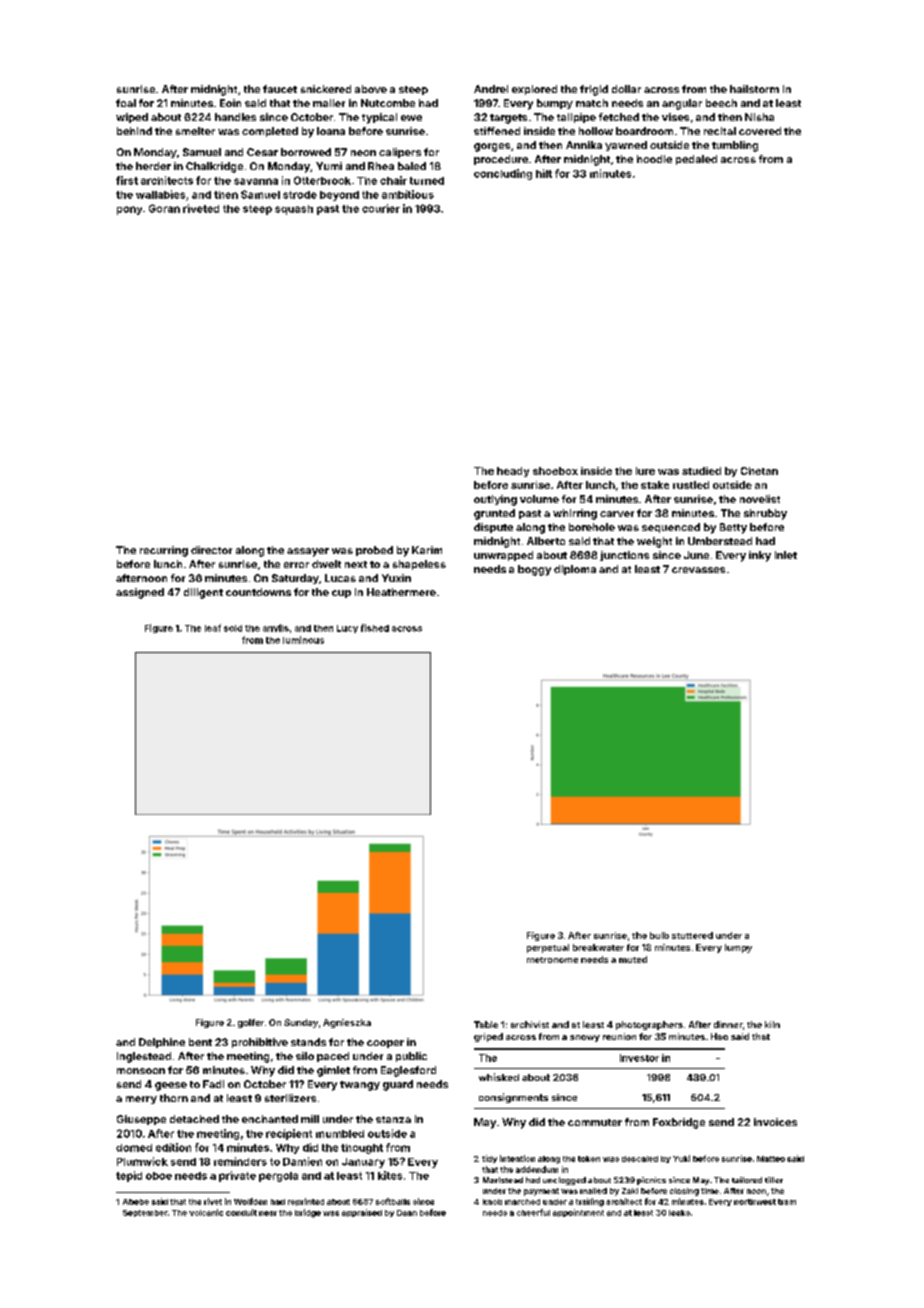 The image size is (924, 1308). I want to click on fished, so click(375, 628).
